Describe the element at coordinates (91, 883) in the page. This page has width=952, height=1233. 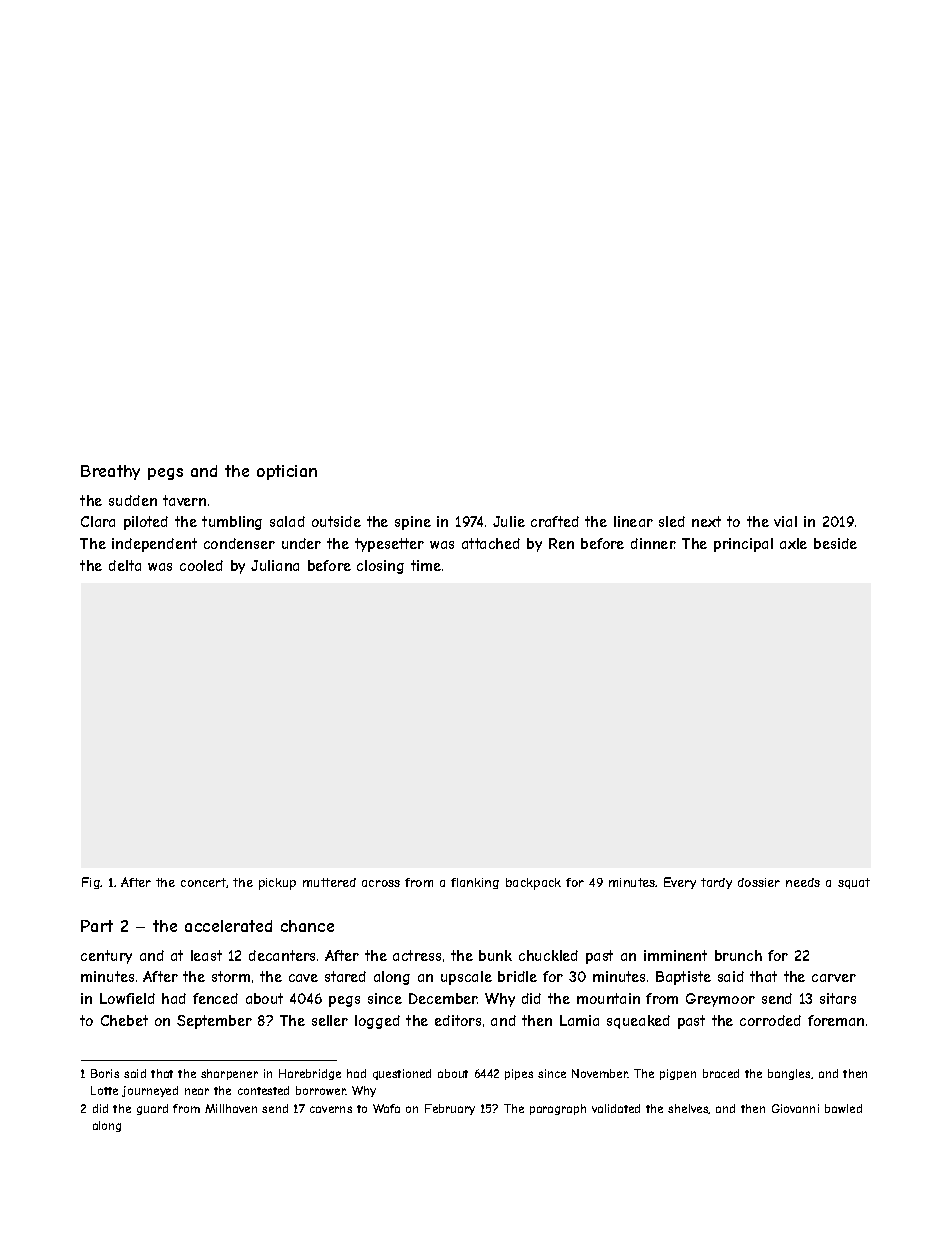
I see `Fig` at that location.
